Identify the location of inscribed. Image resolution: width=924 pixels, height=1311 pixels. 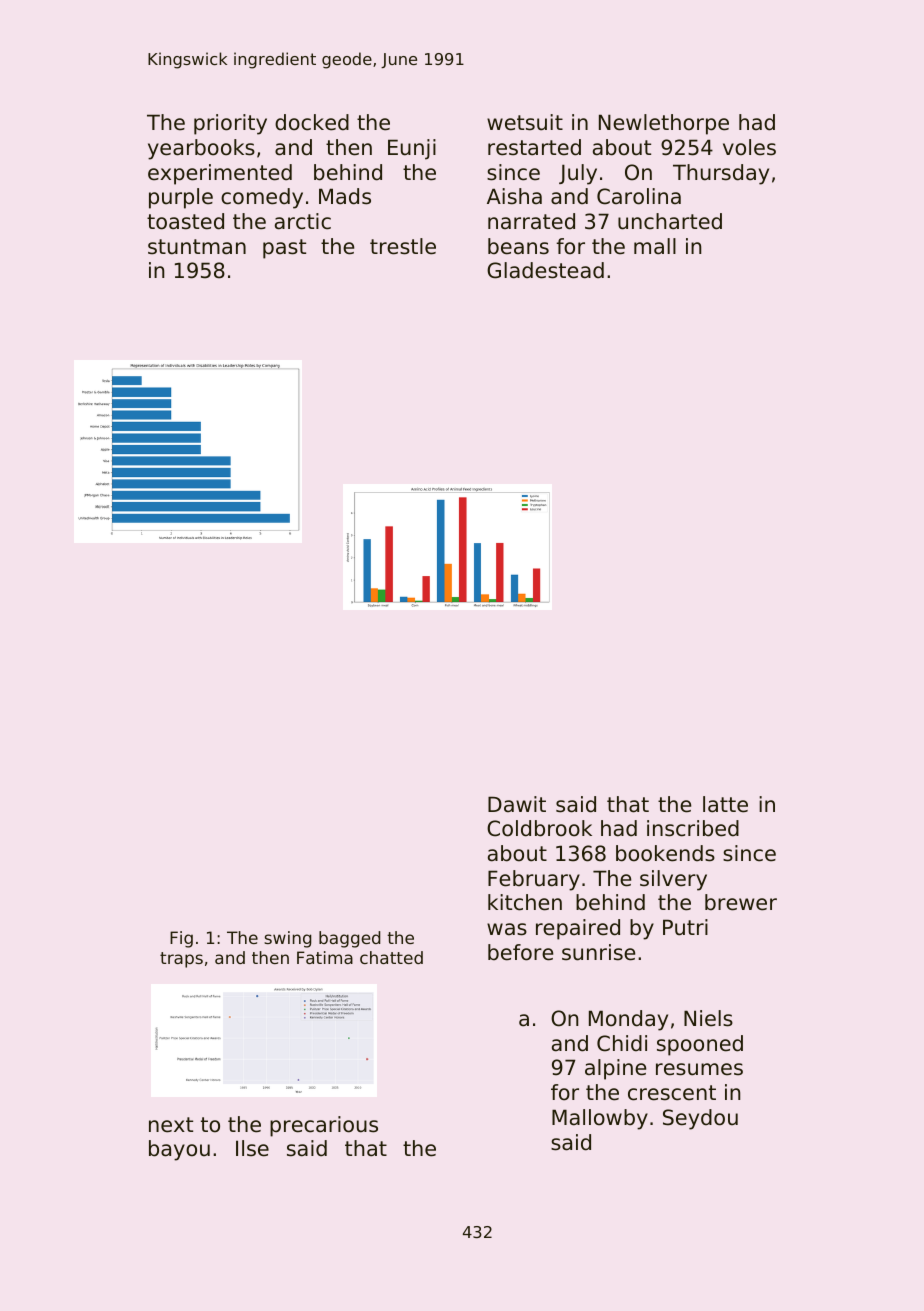
(693, 828).
